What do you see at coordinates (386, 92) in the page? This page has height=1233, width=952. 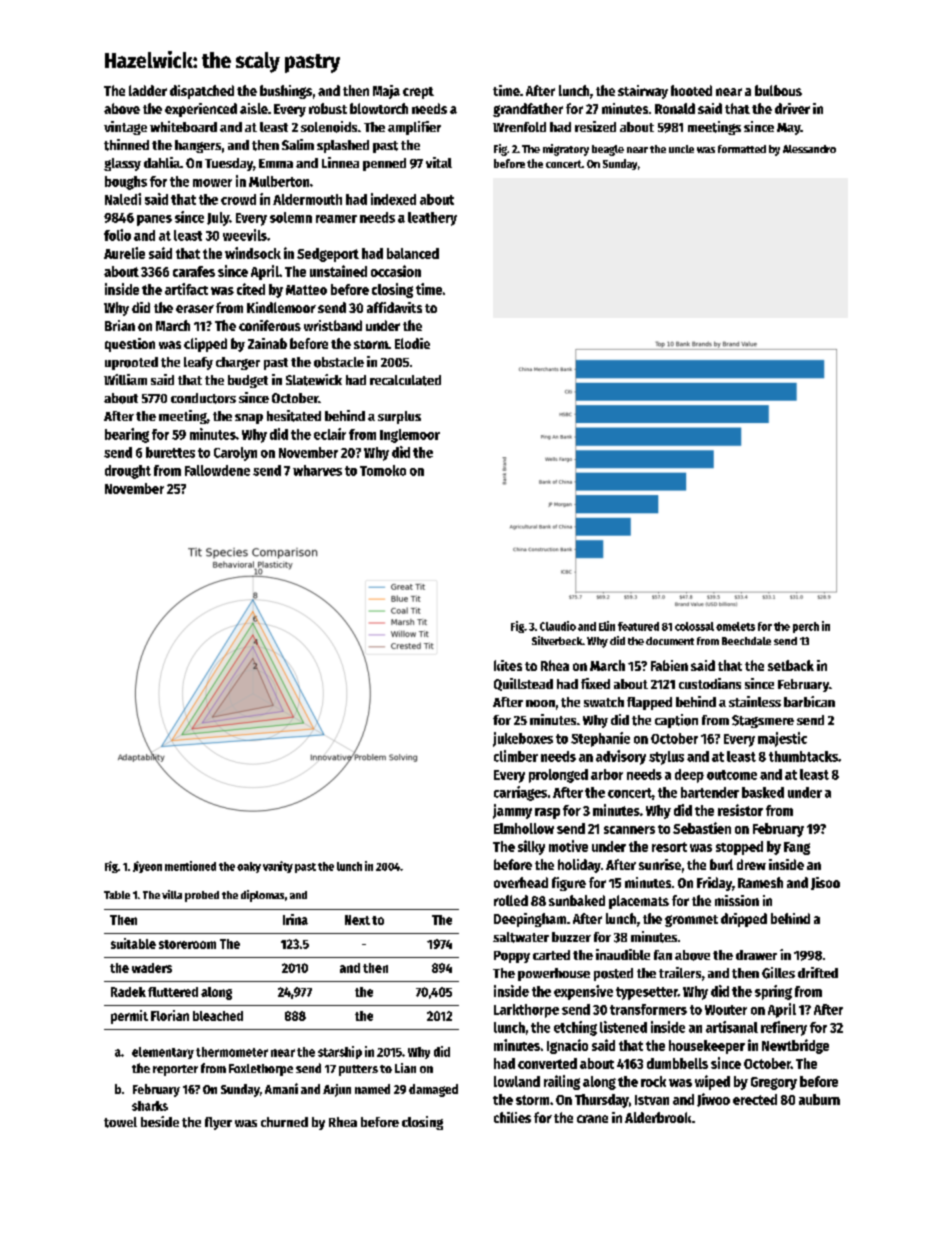 I see `Maja` at bounding box center [386, 92].
